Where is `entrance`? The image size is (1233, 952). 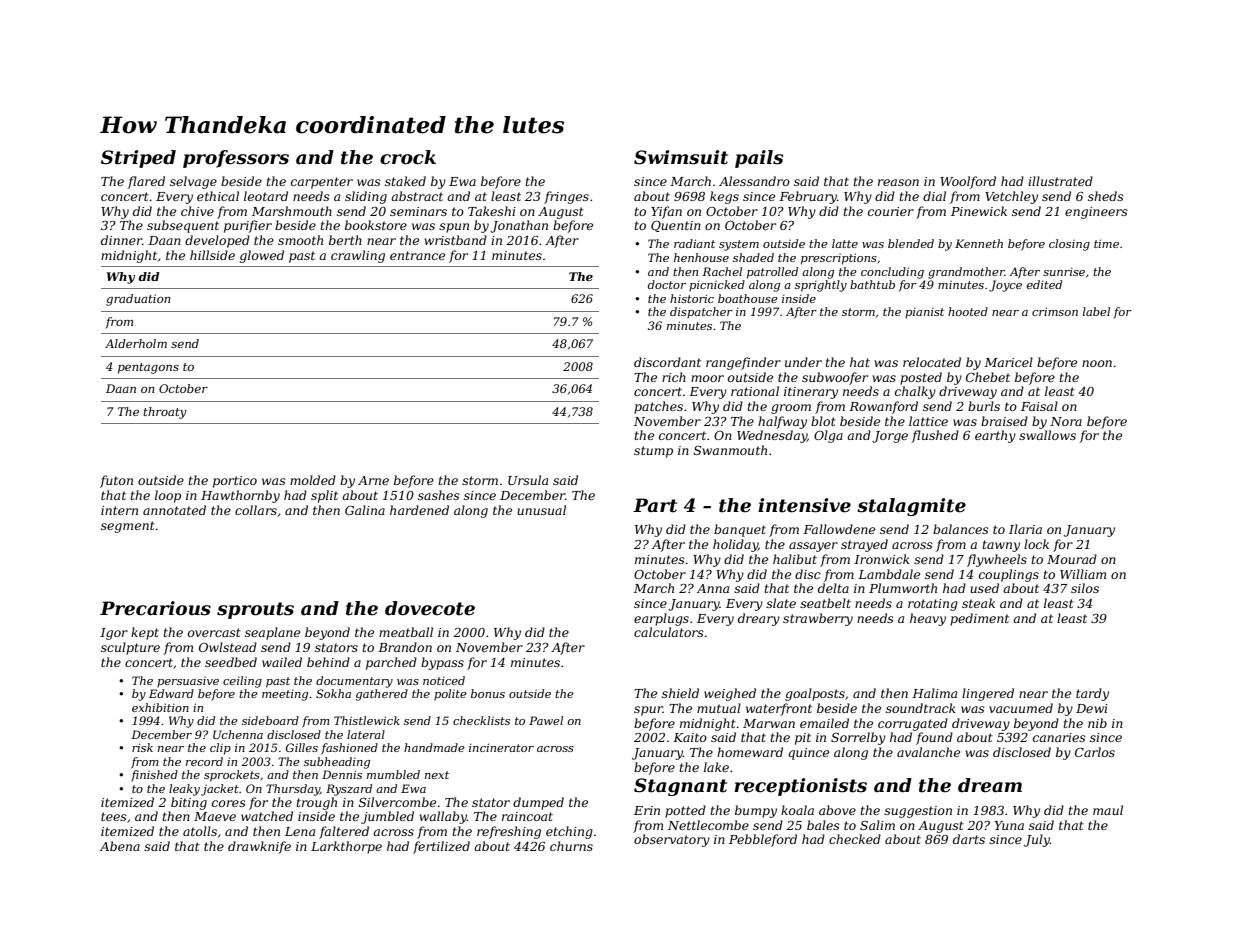
entrance is located at coordinates (417, 255).
